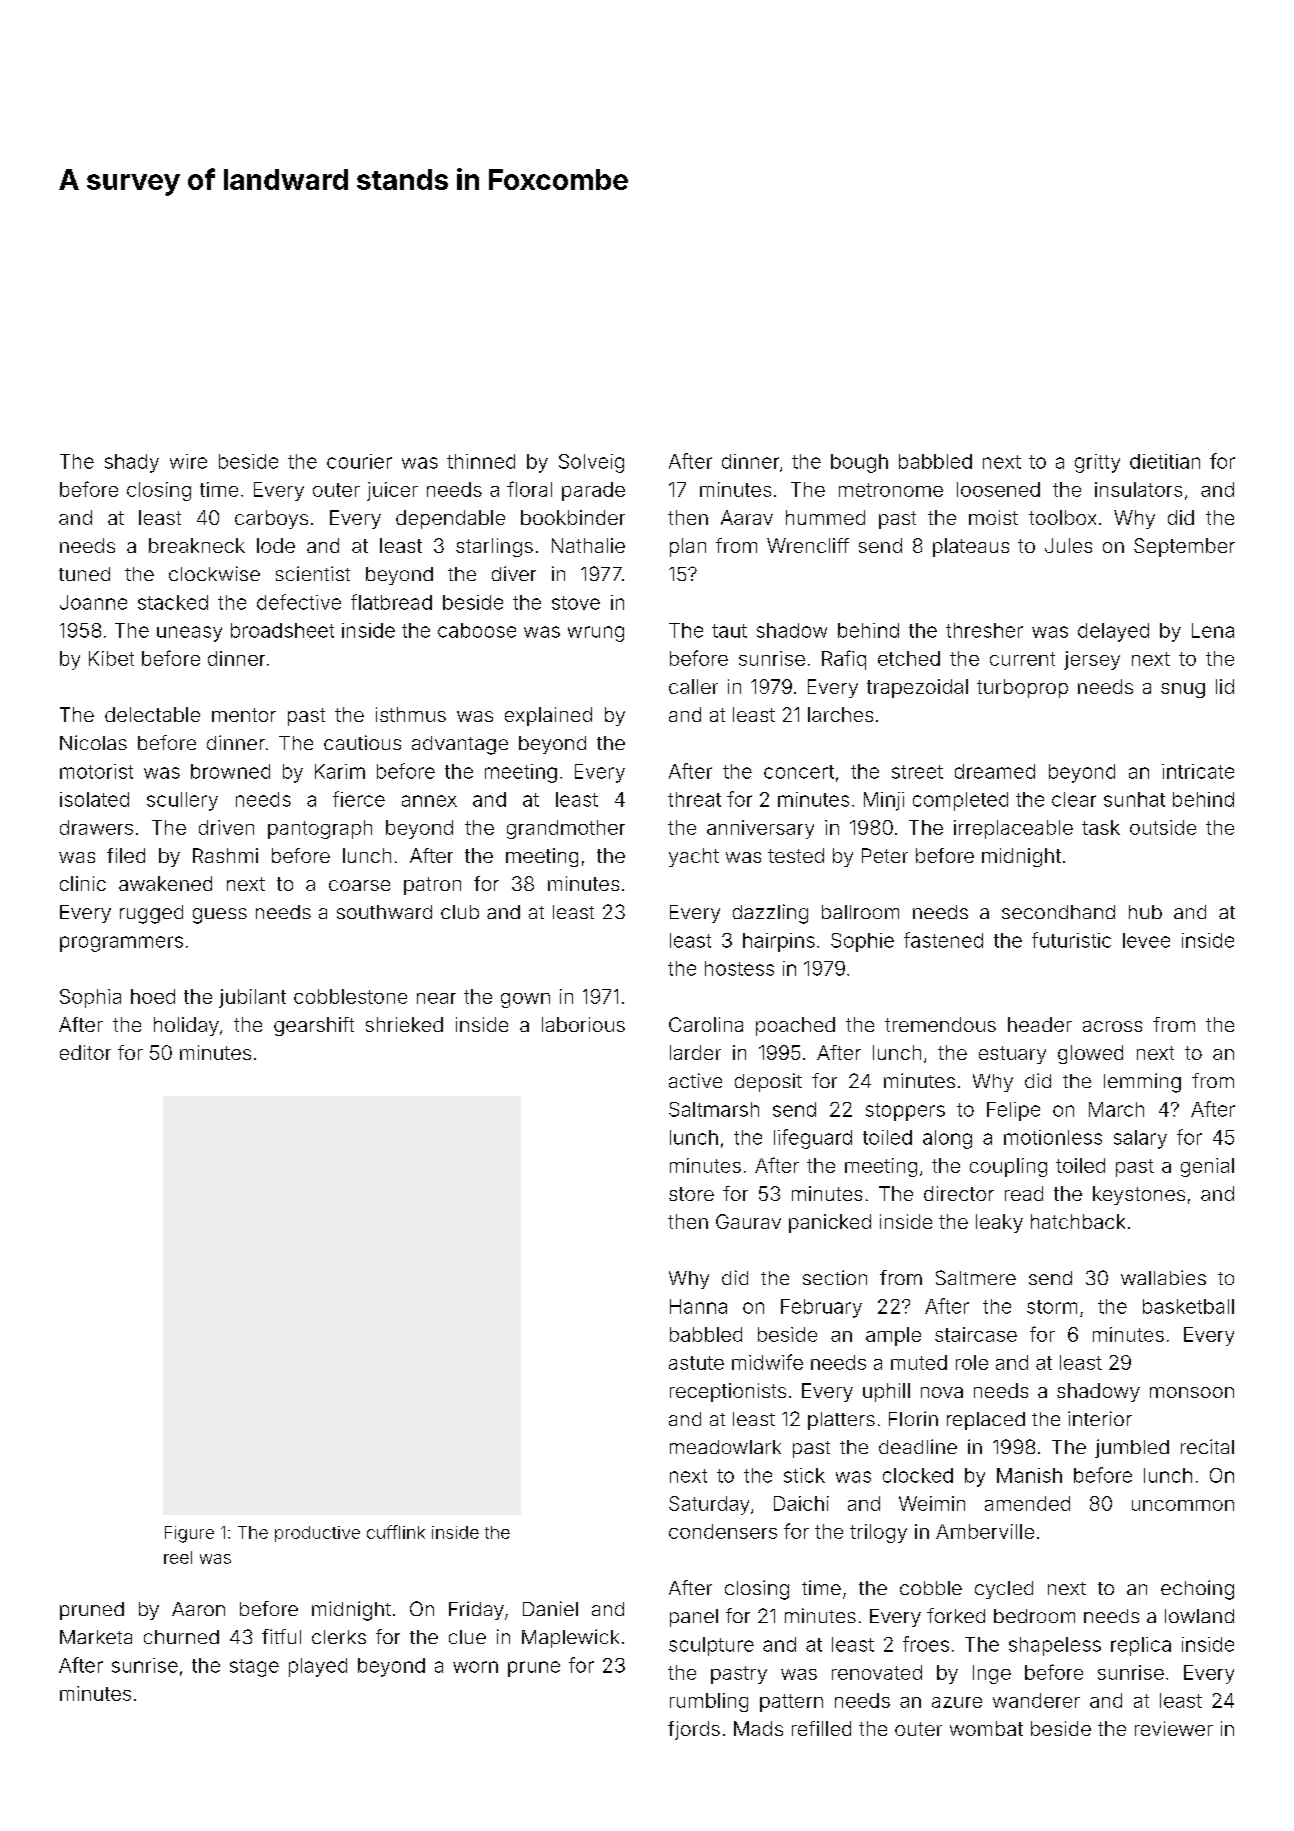  What do you see at coordinates (813, 1139) in the screenshot?
I see `lifeguard` at bounding box center [813, 1139].
